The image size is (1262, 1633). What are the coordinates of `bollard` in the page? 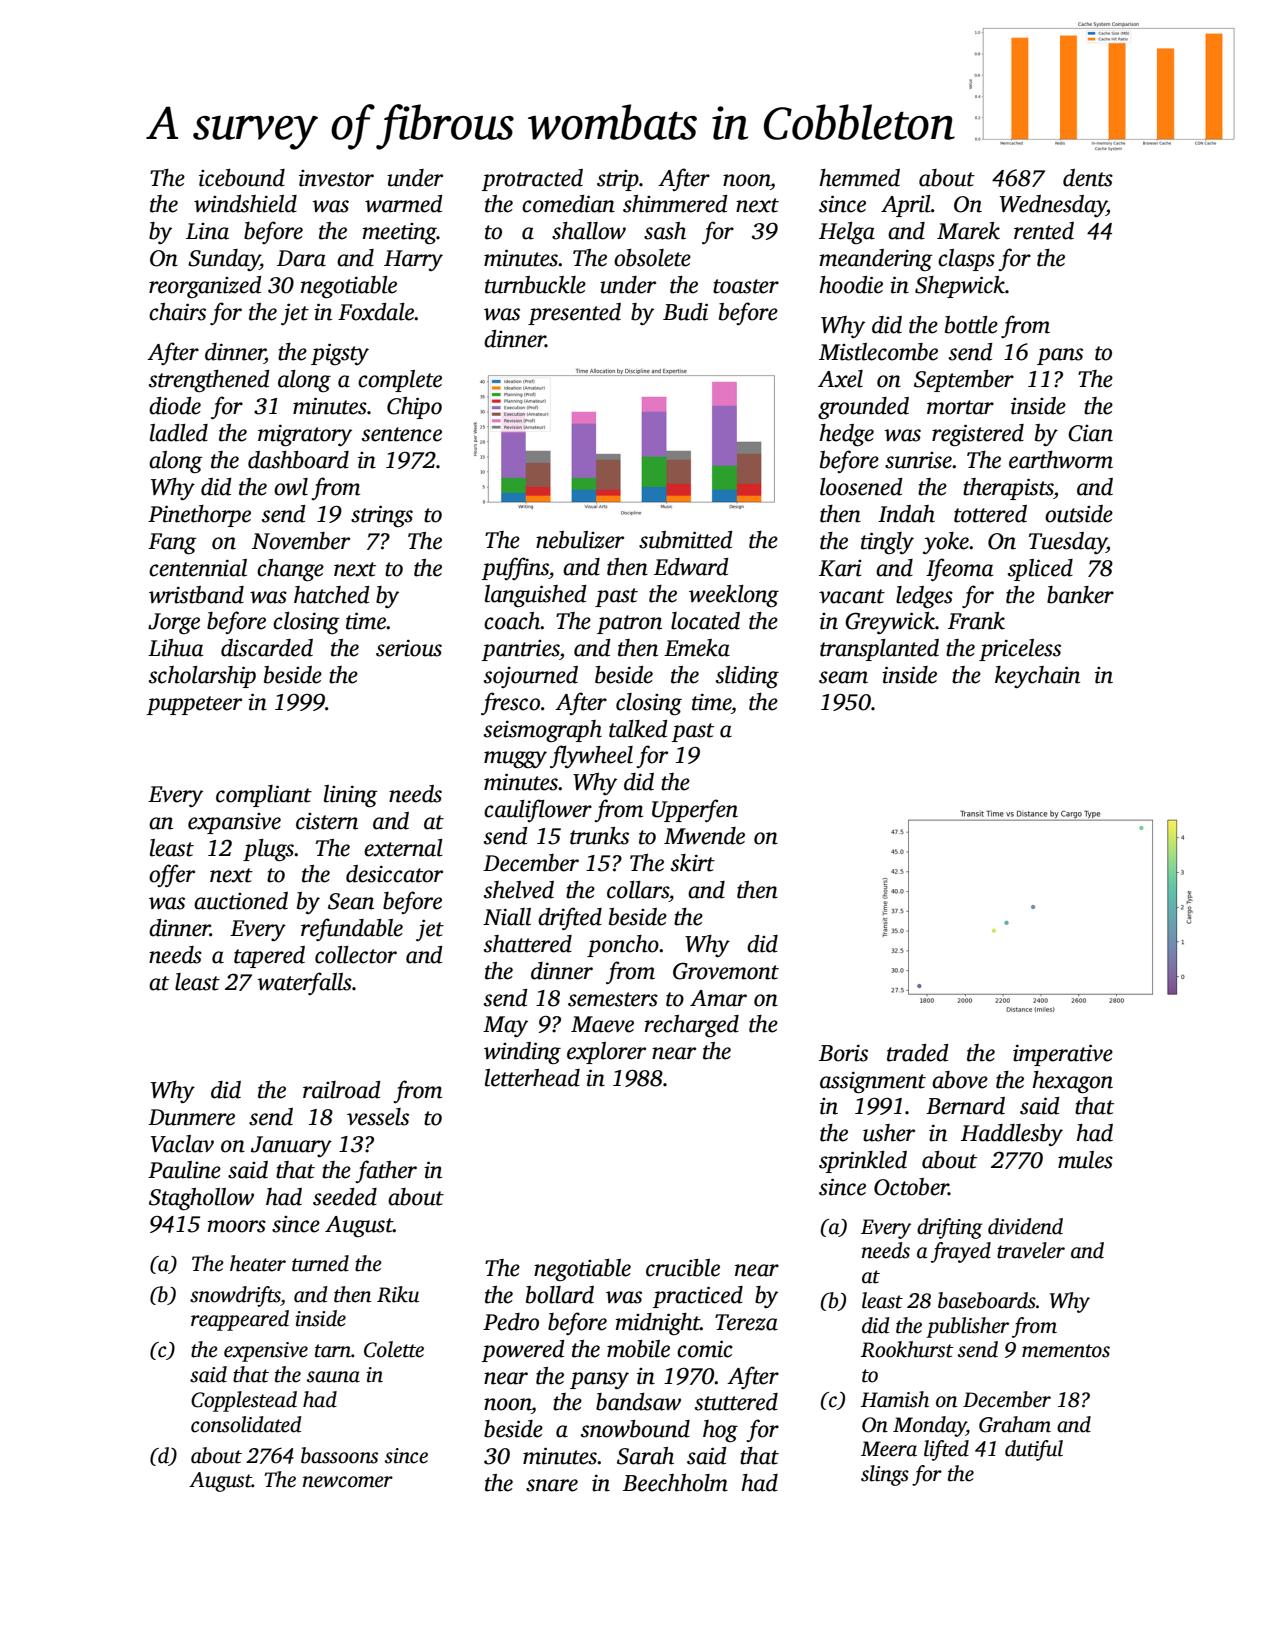 It's located at (560, 1295).
